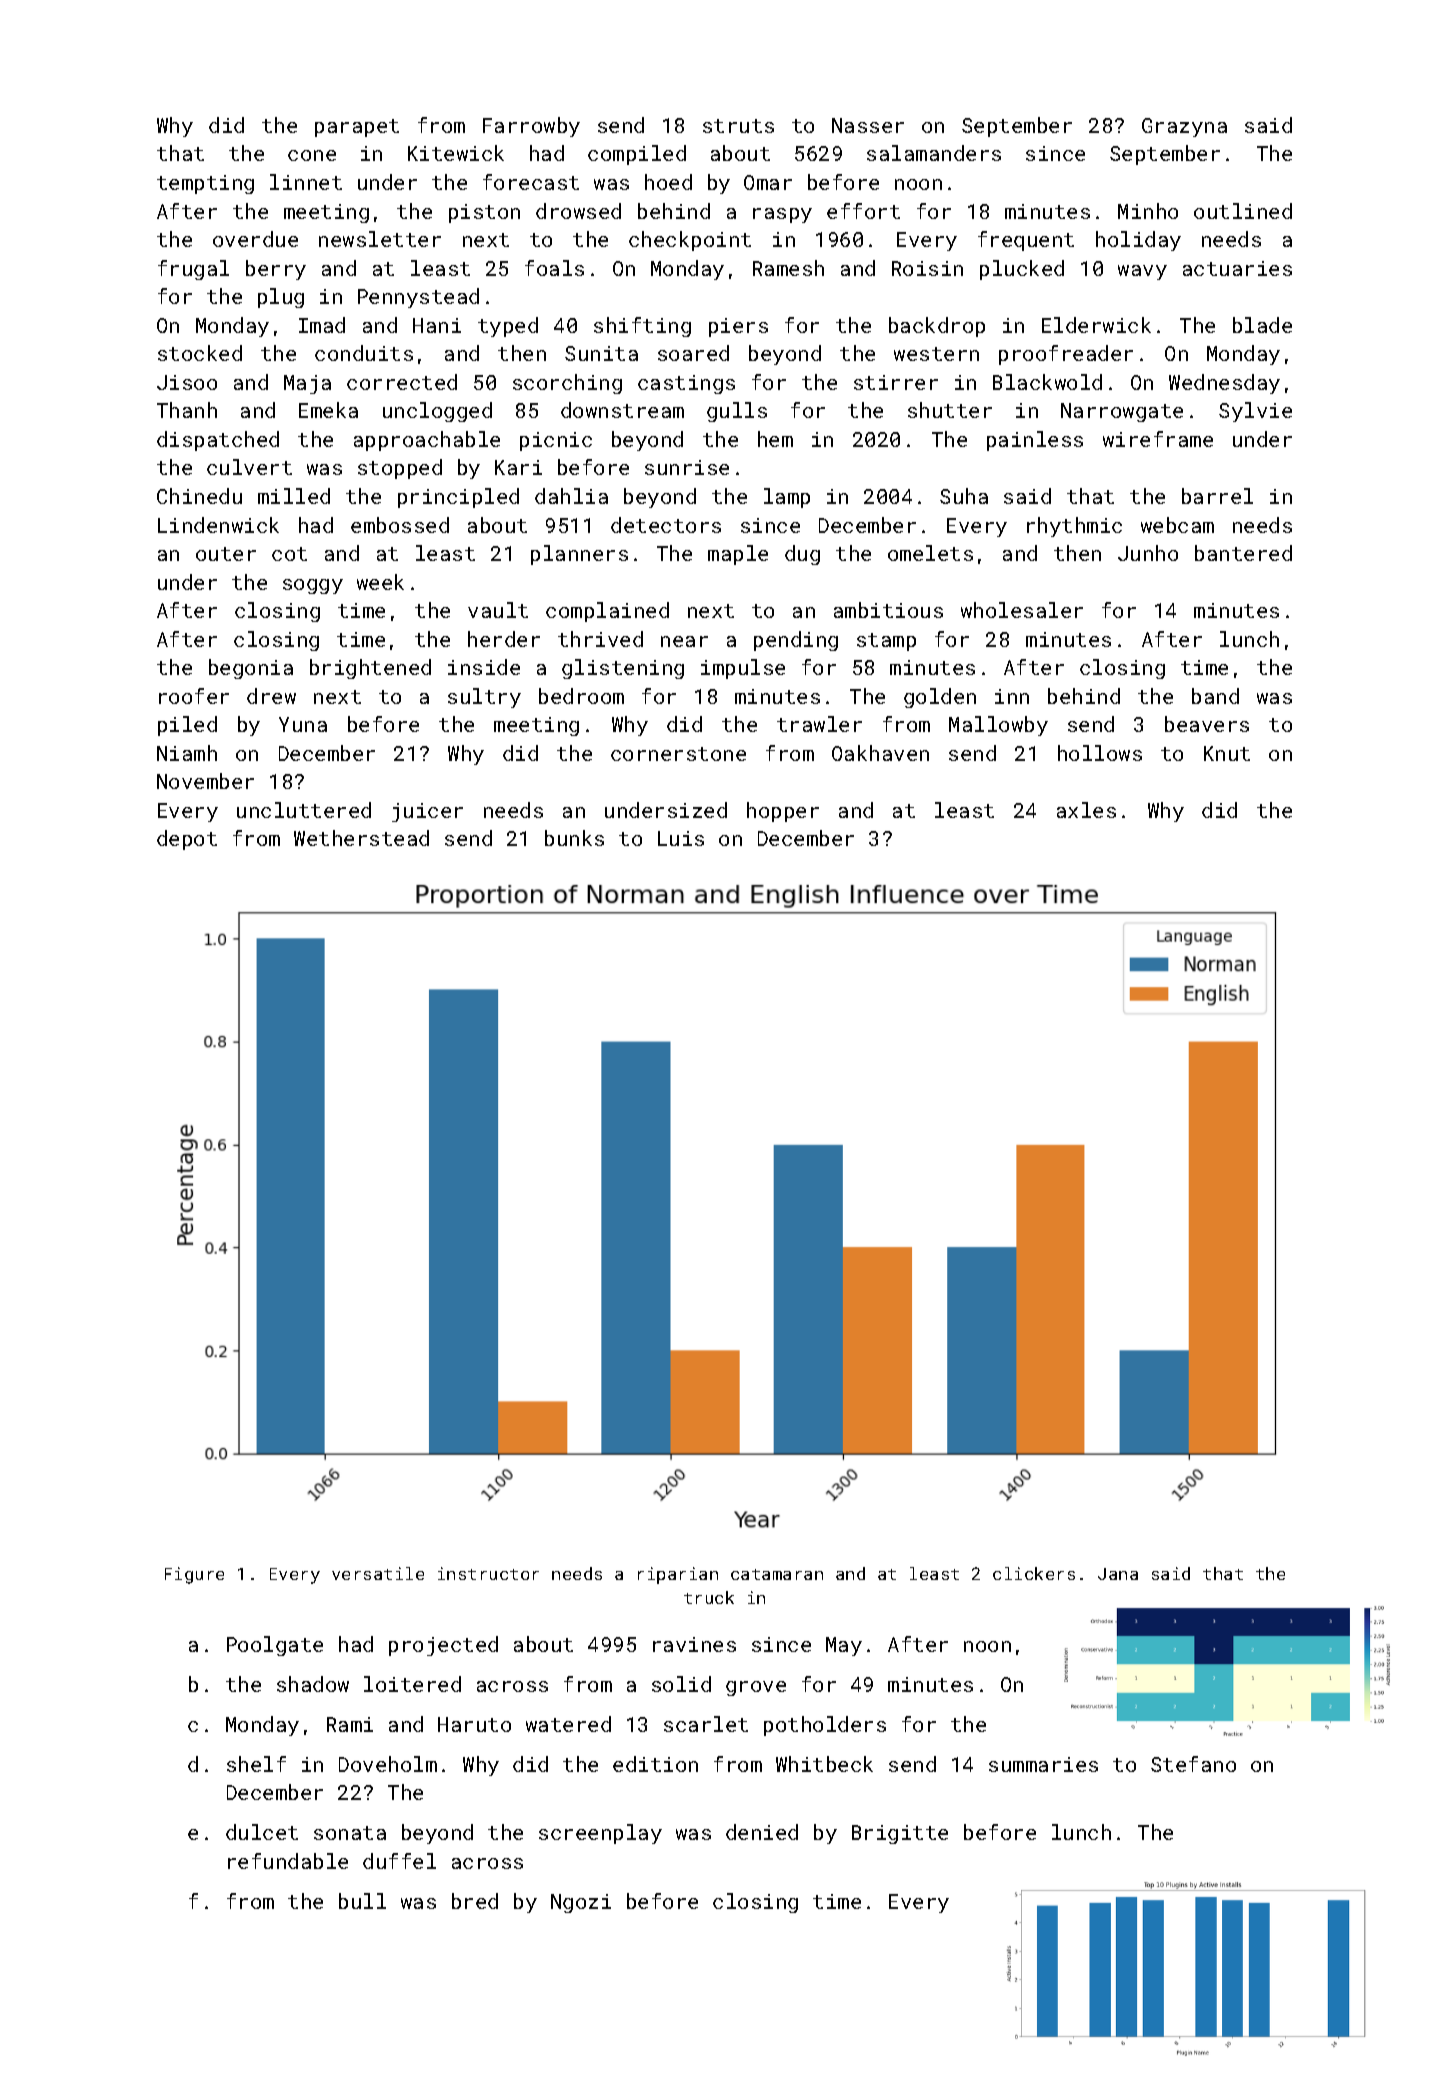 This image has height=2100, width=1450. What do you see at coordinates (1138, 241) in the image?
I see `holiday` at bounding box center [1138, 241].
